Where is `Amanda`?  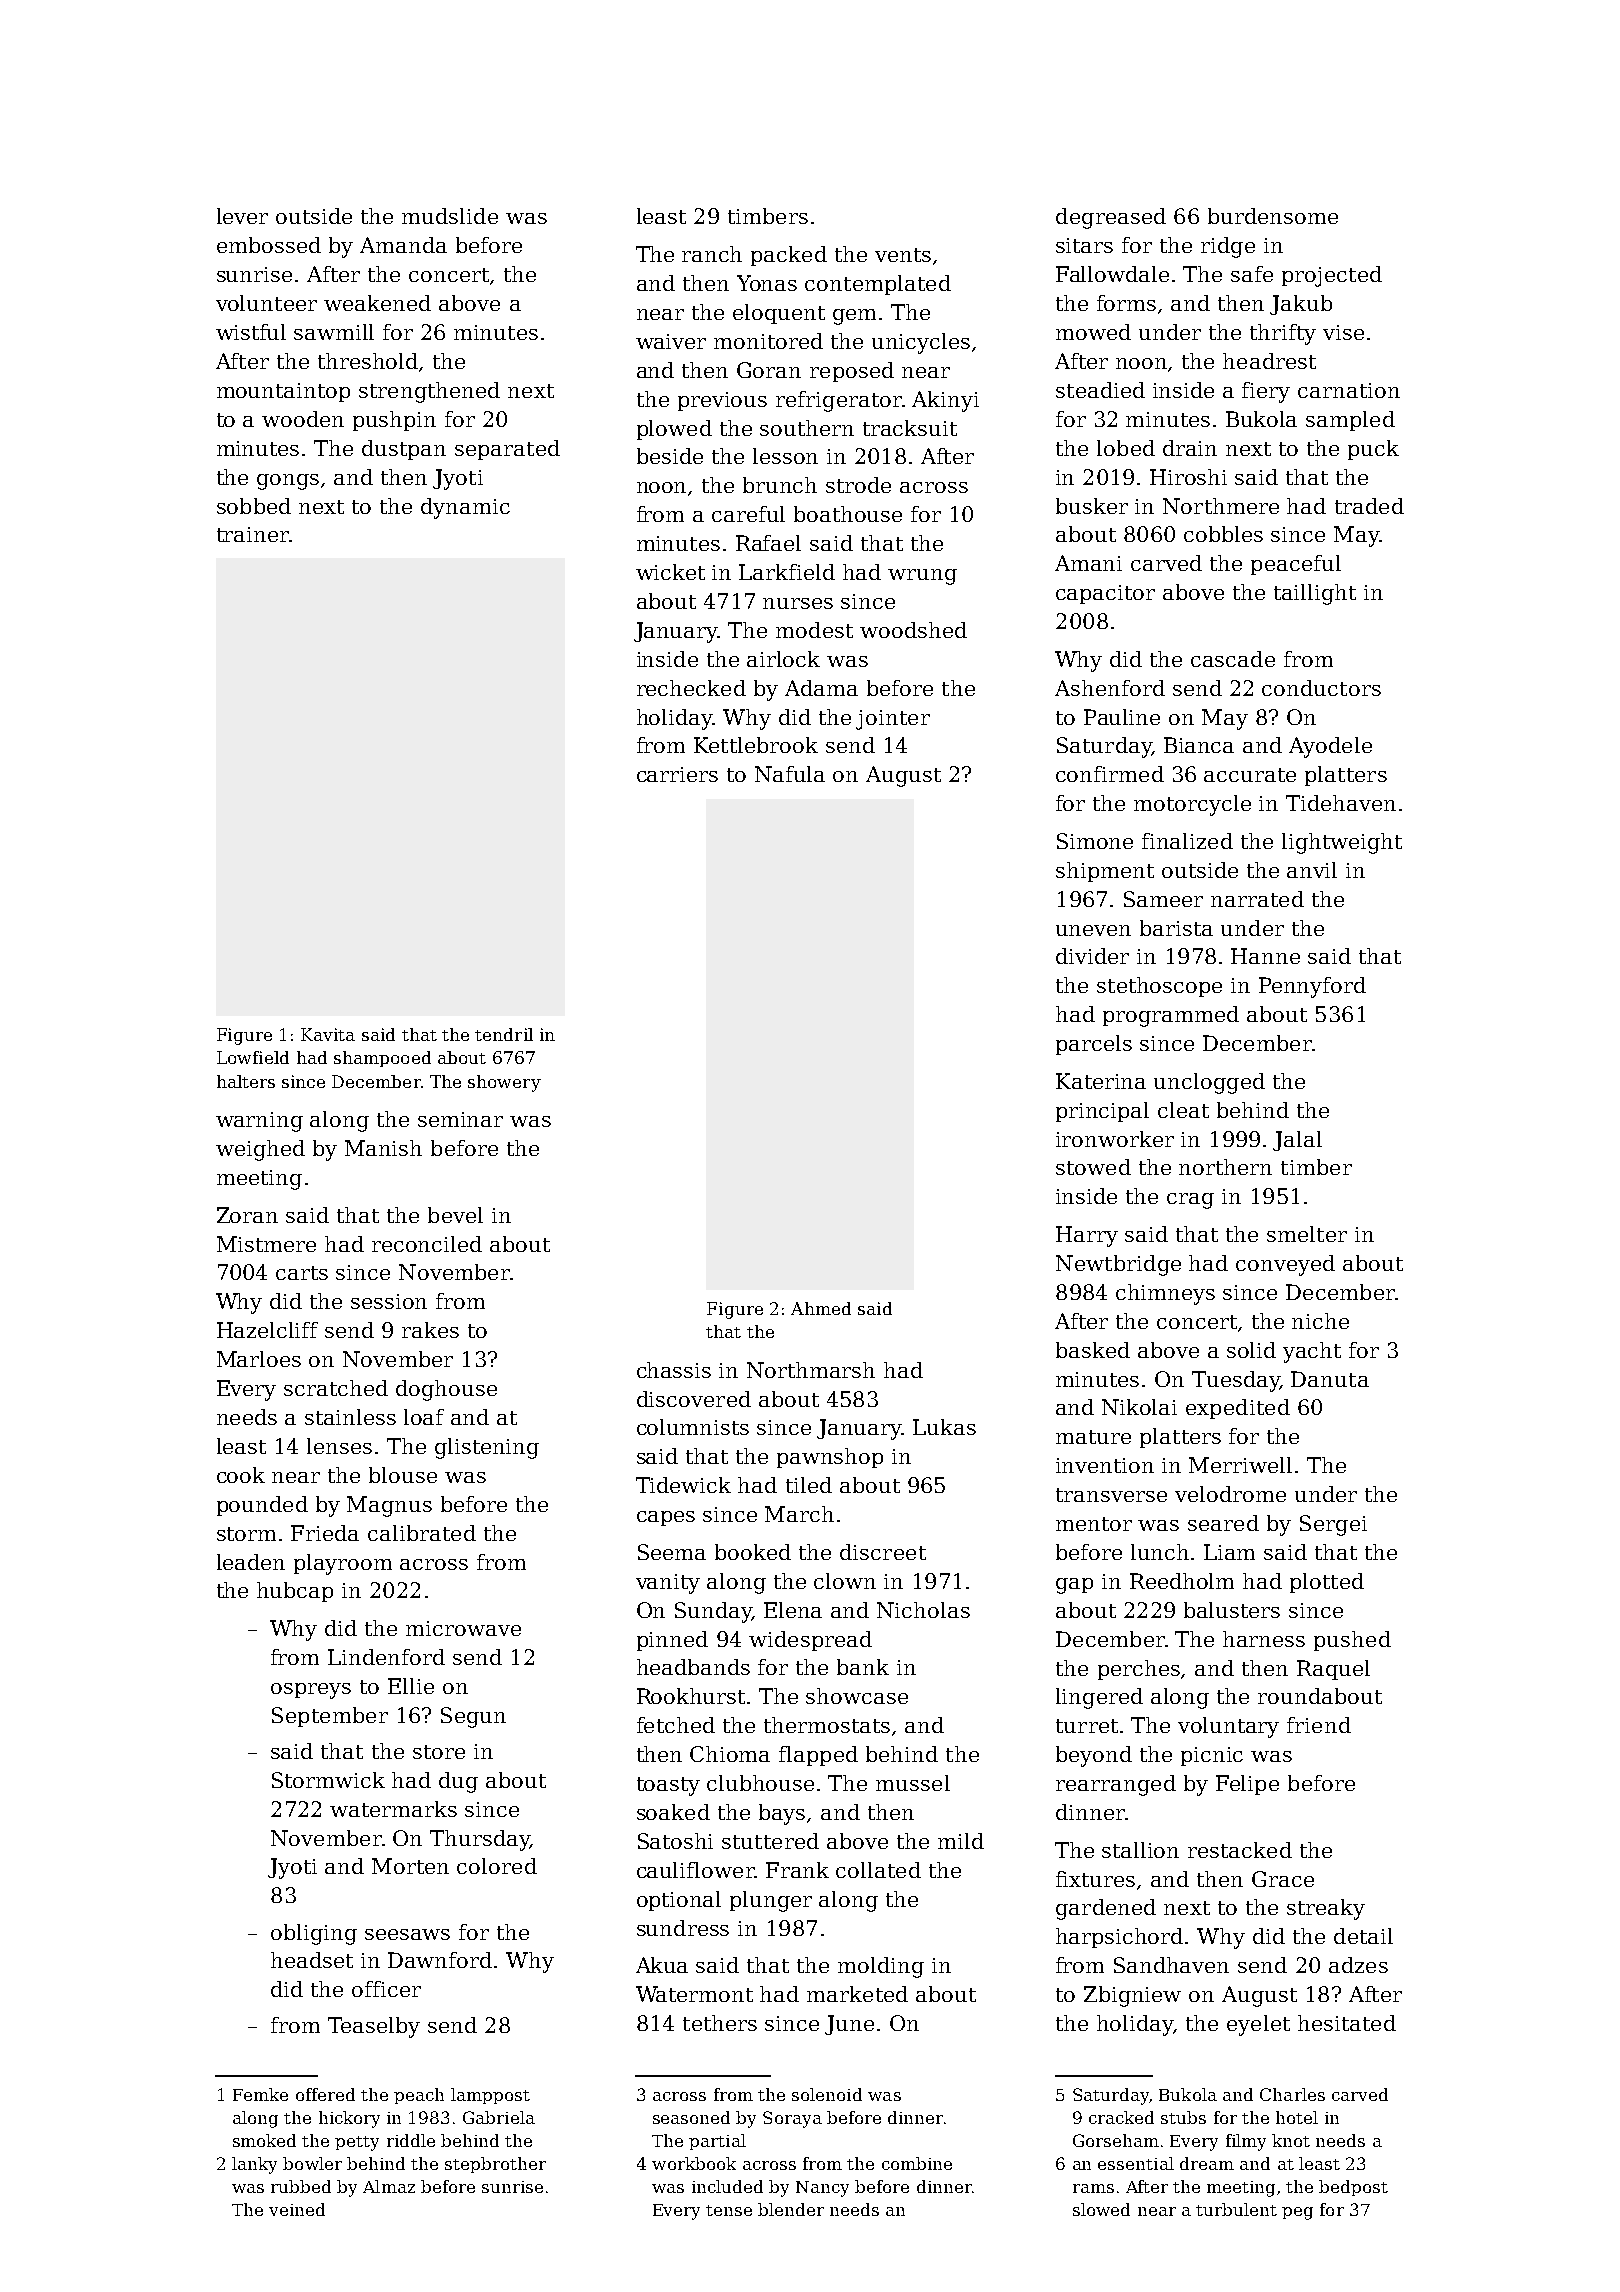 Amanda is located at coordinates (403, 245).
